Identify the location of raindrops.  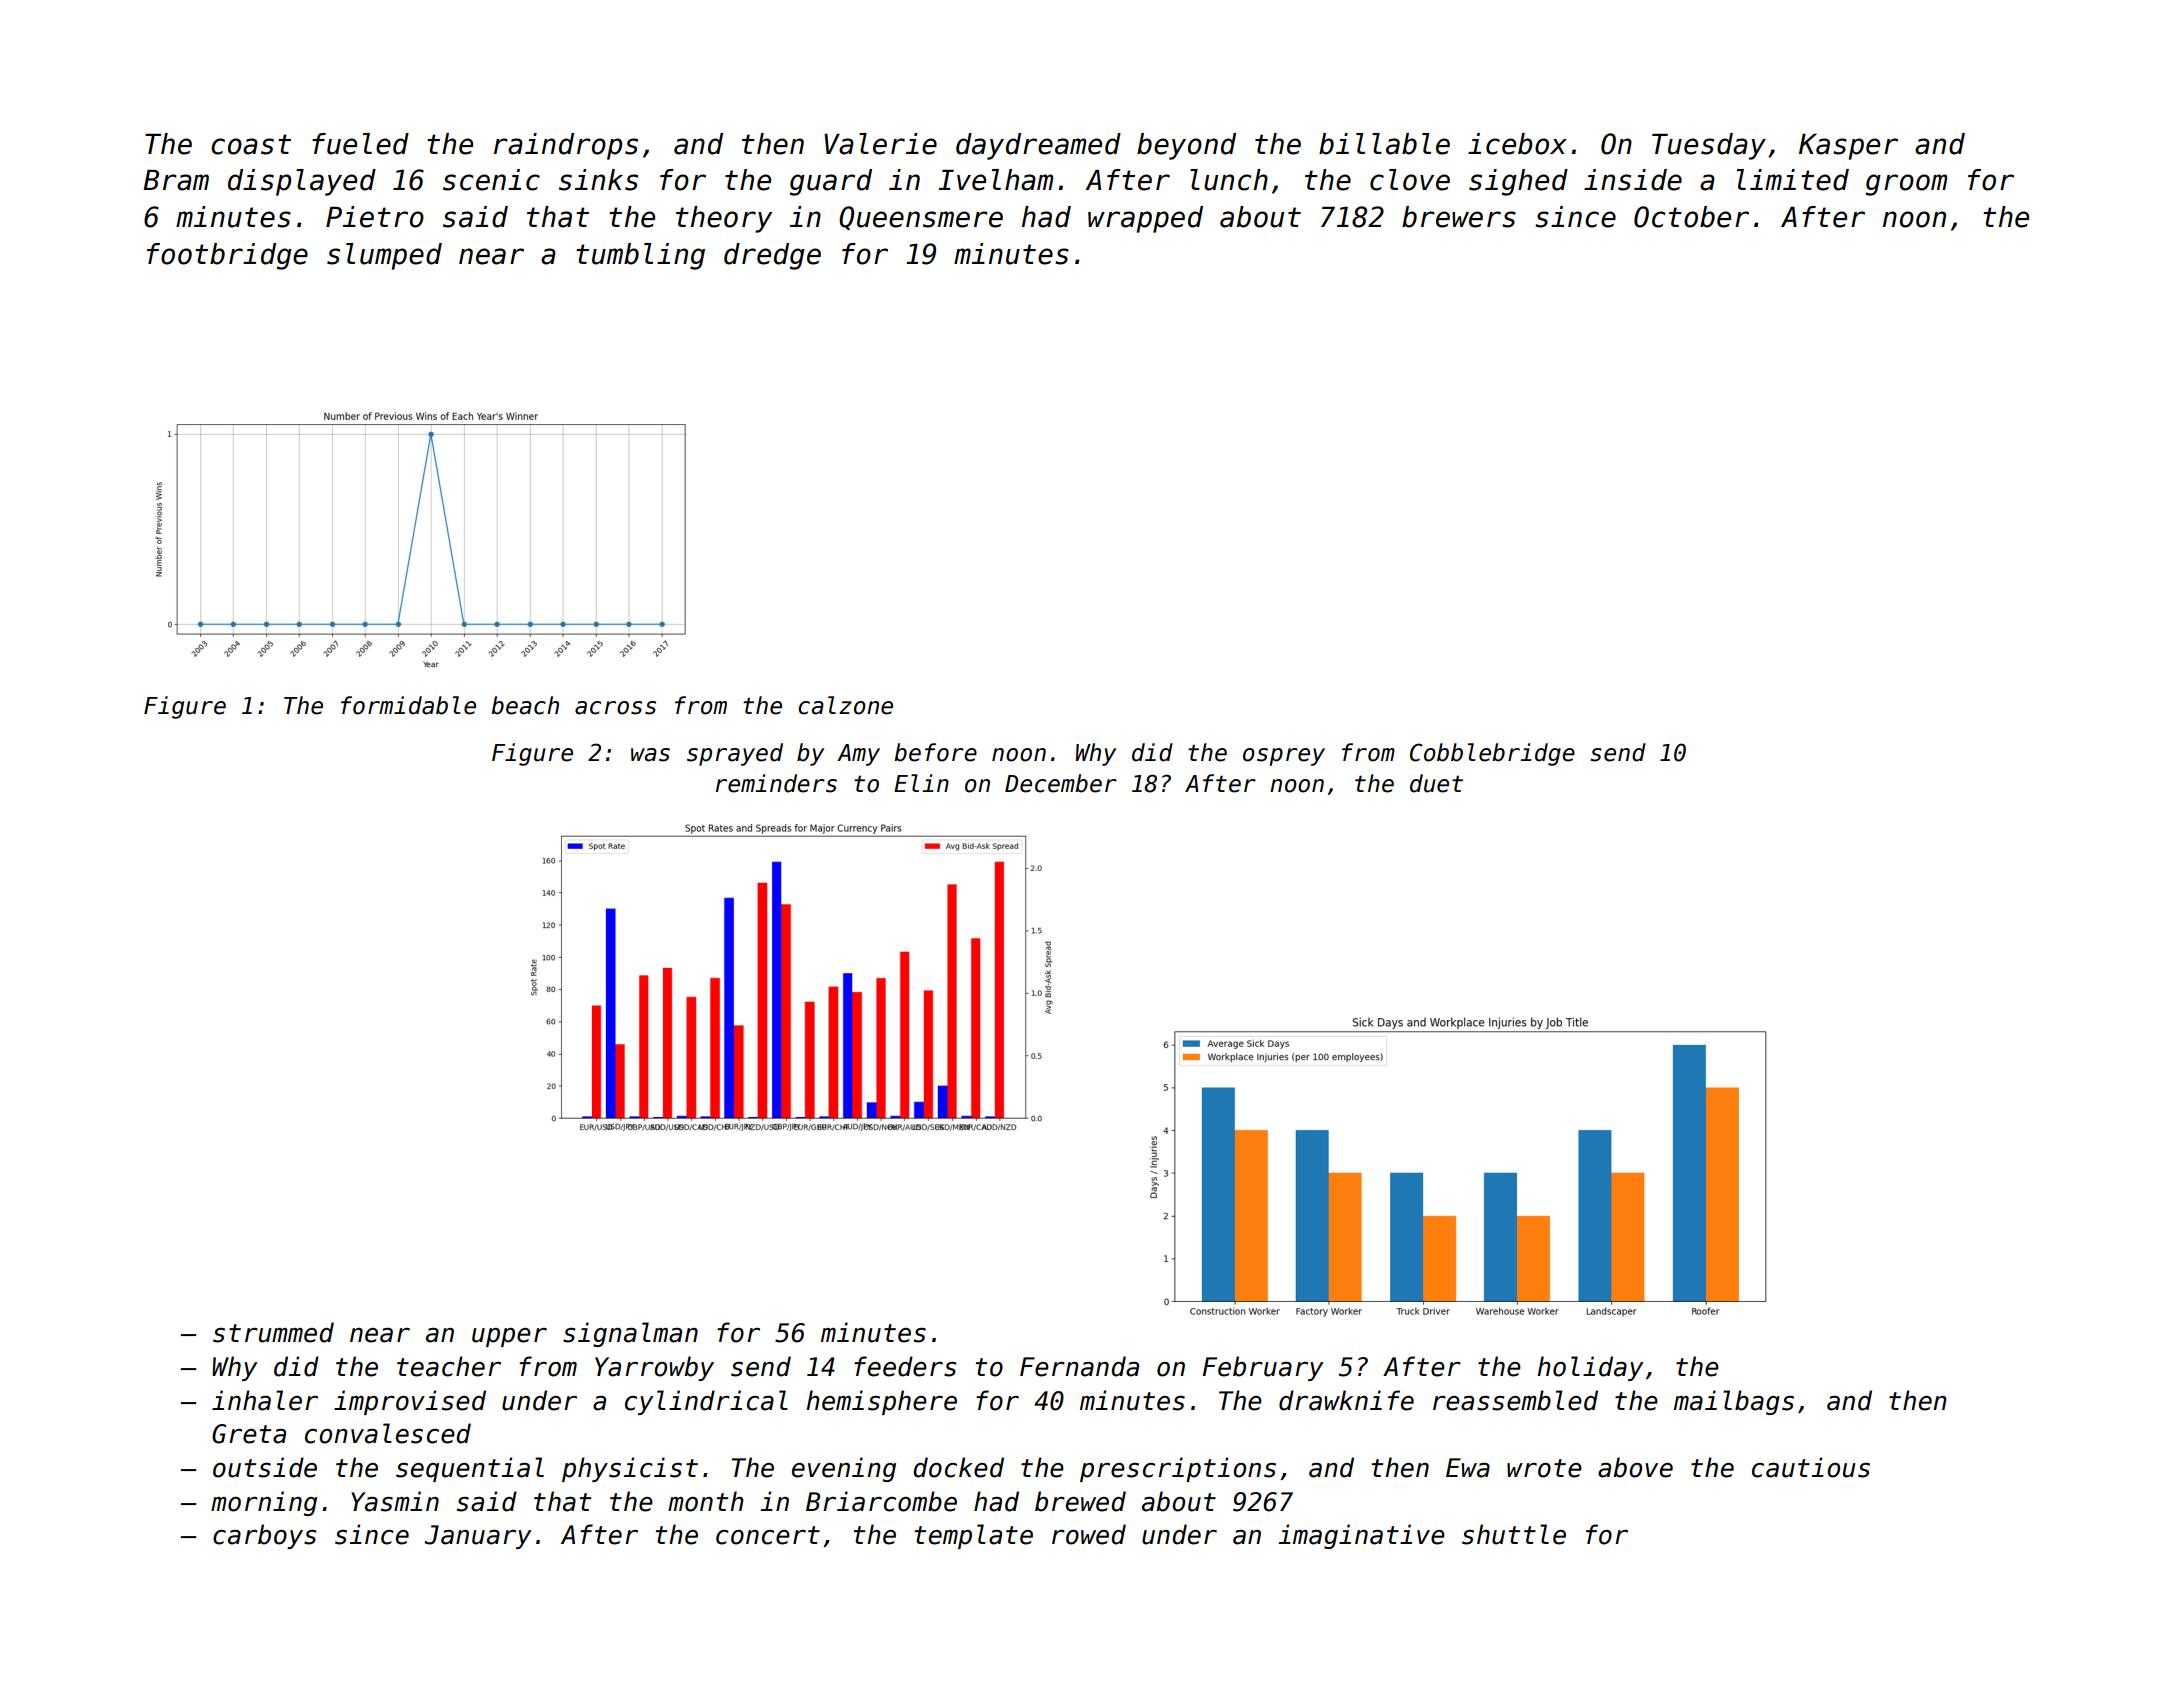
(566, 146).
